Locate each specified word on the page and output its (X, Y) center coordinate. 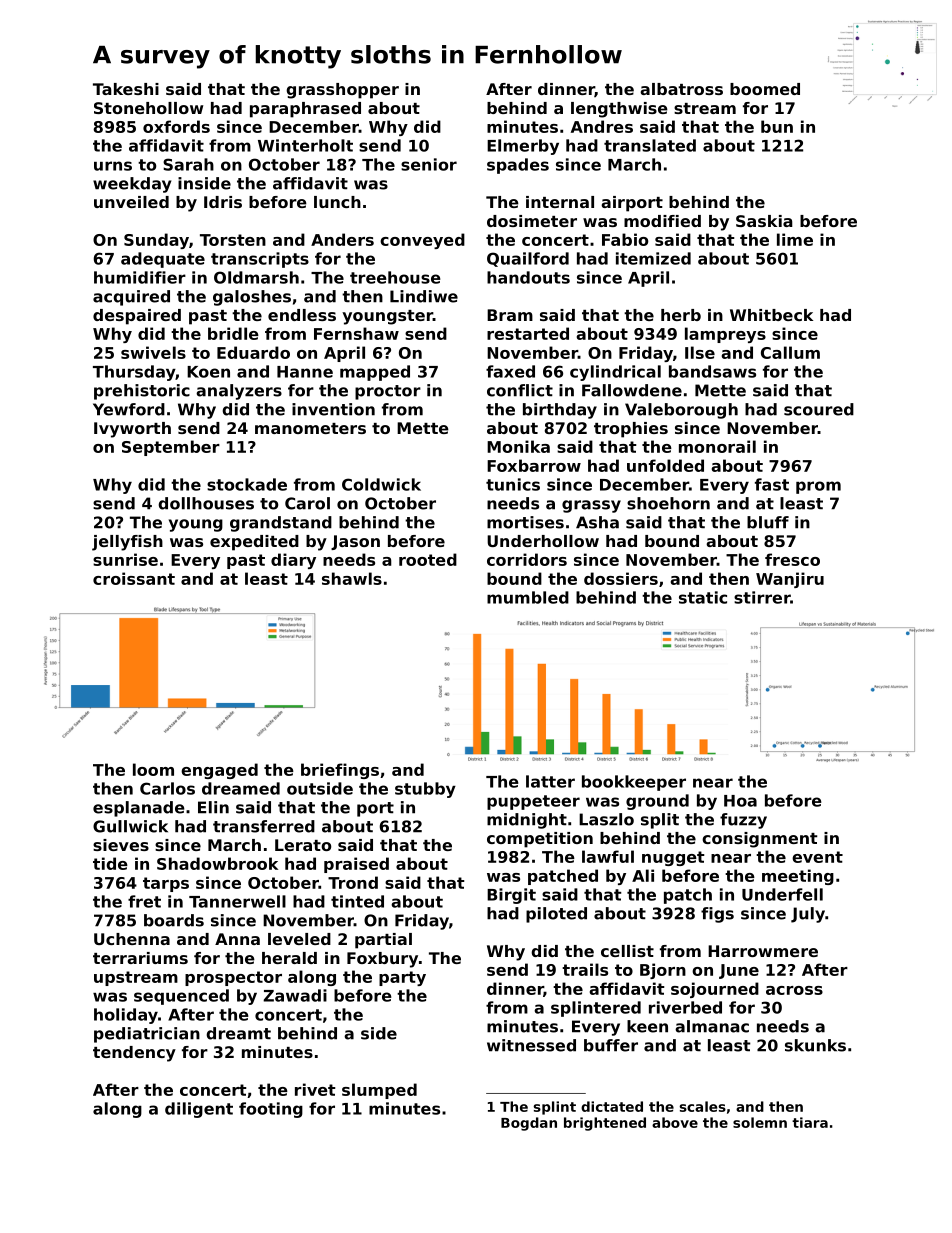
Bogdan (529, 1124)
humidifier (140, 277)
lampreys (725, 335)
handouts (528, 277)
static (703, 597)
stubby (425, 790)
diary (293, 561)
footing (271, 1110)
